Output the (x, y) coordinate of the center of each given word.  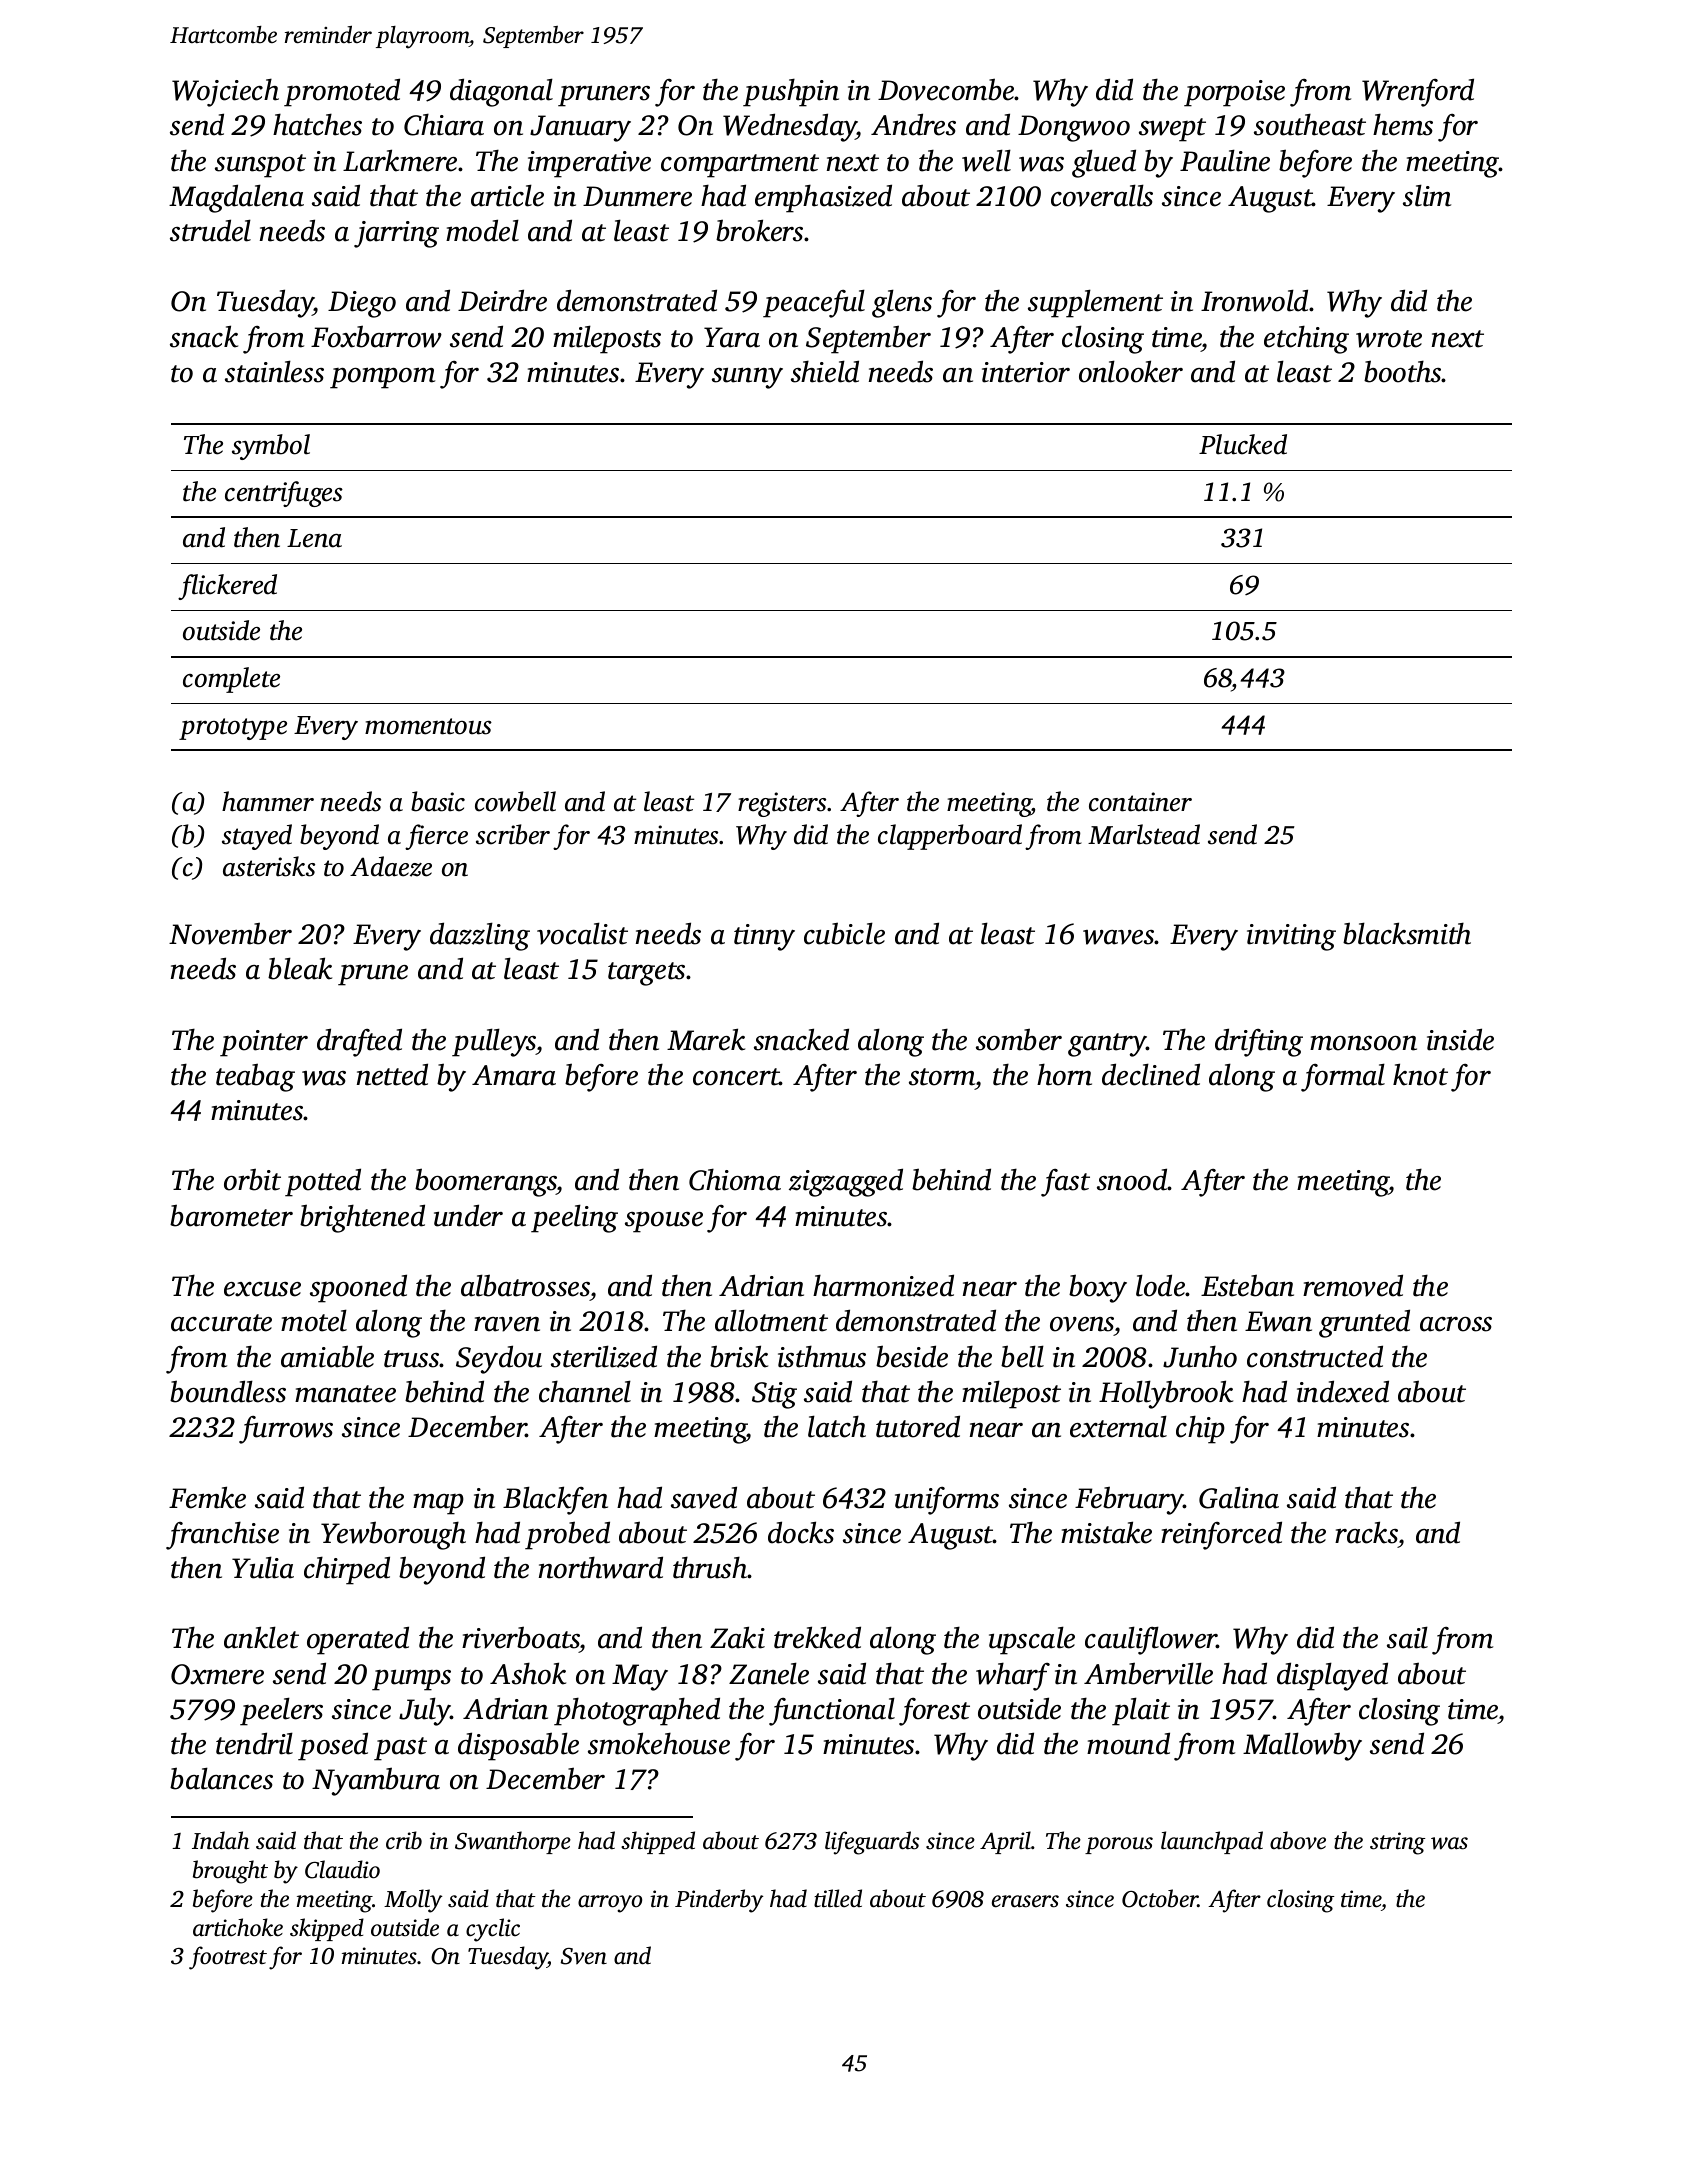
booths (1403, 371)
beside (912, 1356)
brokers (759, 230)
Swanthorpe (513, 1842)
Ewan (1278, 1321)
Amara (514, 1075)
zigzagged (846, 1182)
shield (825, 371)
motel (314, 1320)
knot (1420, 1074)
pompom (382, 378)
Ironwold (1254, 300)
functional (832, 1711)
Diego (362, 304)
